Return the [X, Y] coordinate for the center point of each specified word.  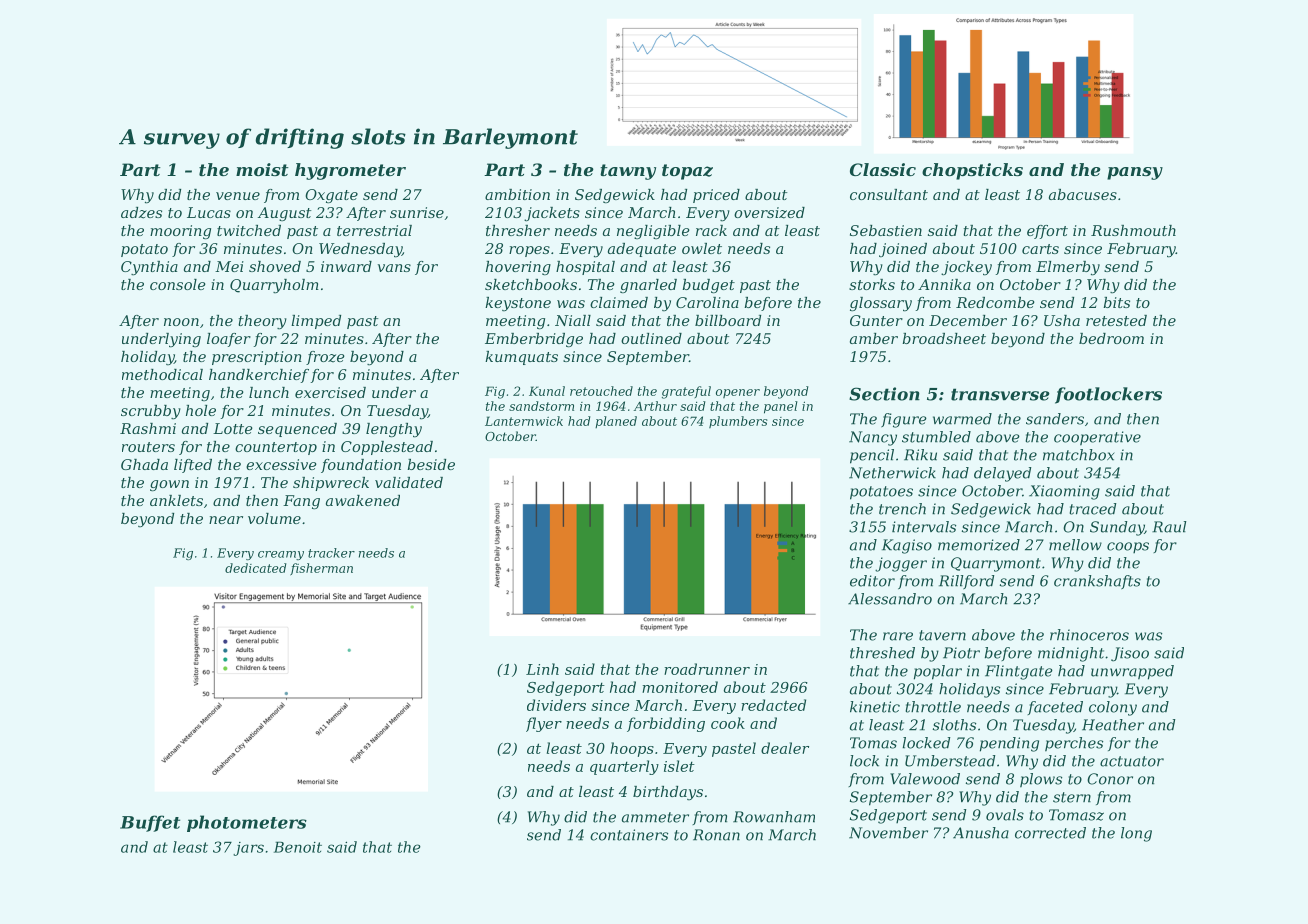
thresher [518, 230]
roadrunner [707, 669]
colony [1113, 708]
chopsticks [972, 171]
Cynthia [149, 268]
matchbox [1079, 455]
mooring [180, 232]
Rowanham [774, 817]
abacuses [1083, 194]
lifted [193, 466]
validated [409, 482]
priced [716, 196]
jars [248, 849]
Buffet [150, 823]
